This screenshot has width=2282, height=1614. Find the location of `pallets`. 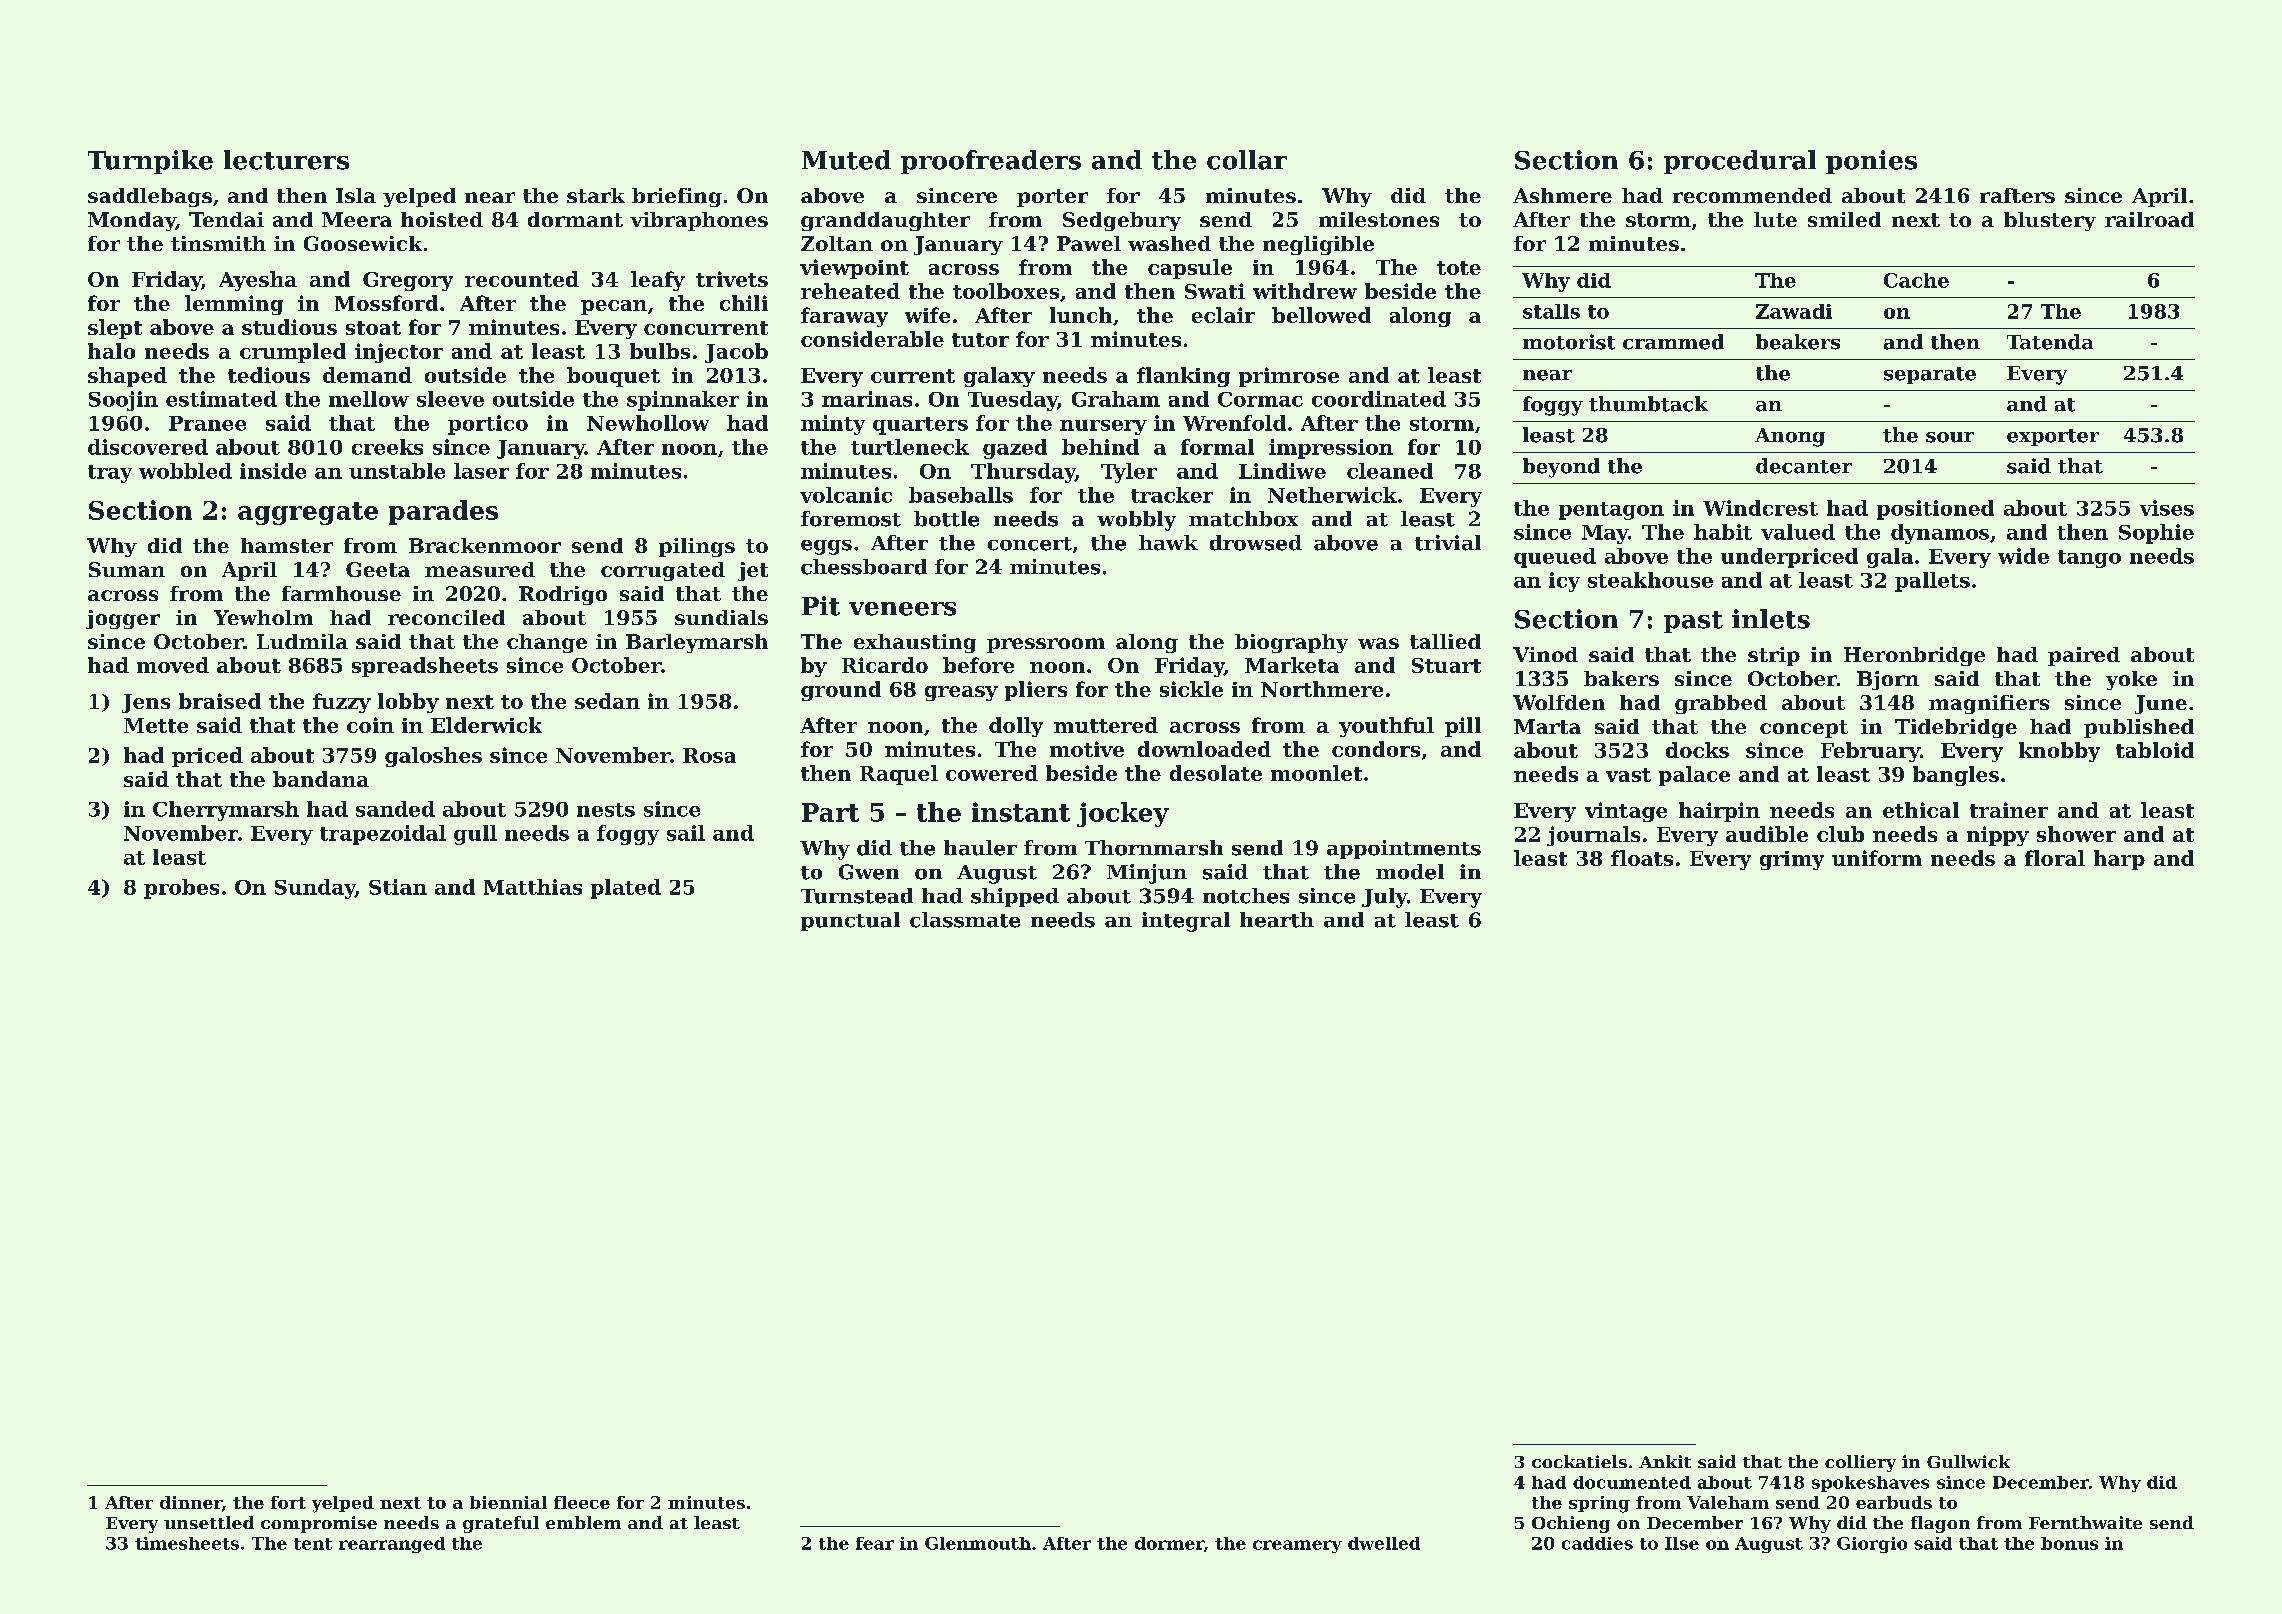

pallets is located at coordinates (1932, 582).
